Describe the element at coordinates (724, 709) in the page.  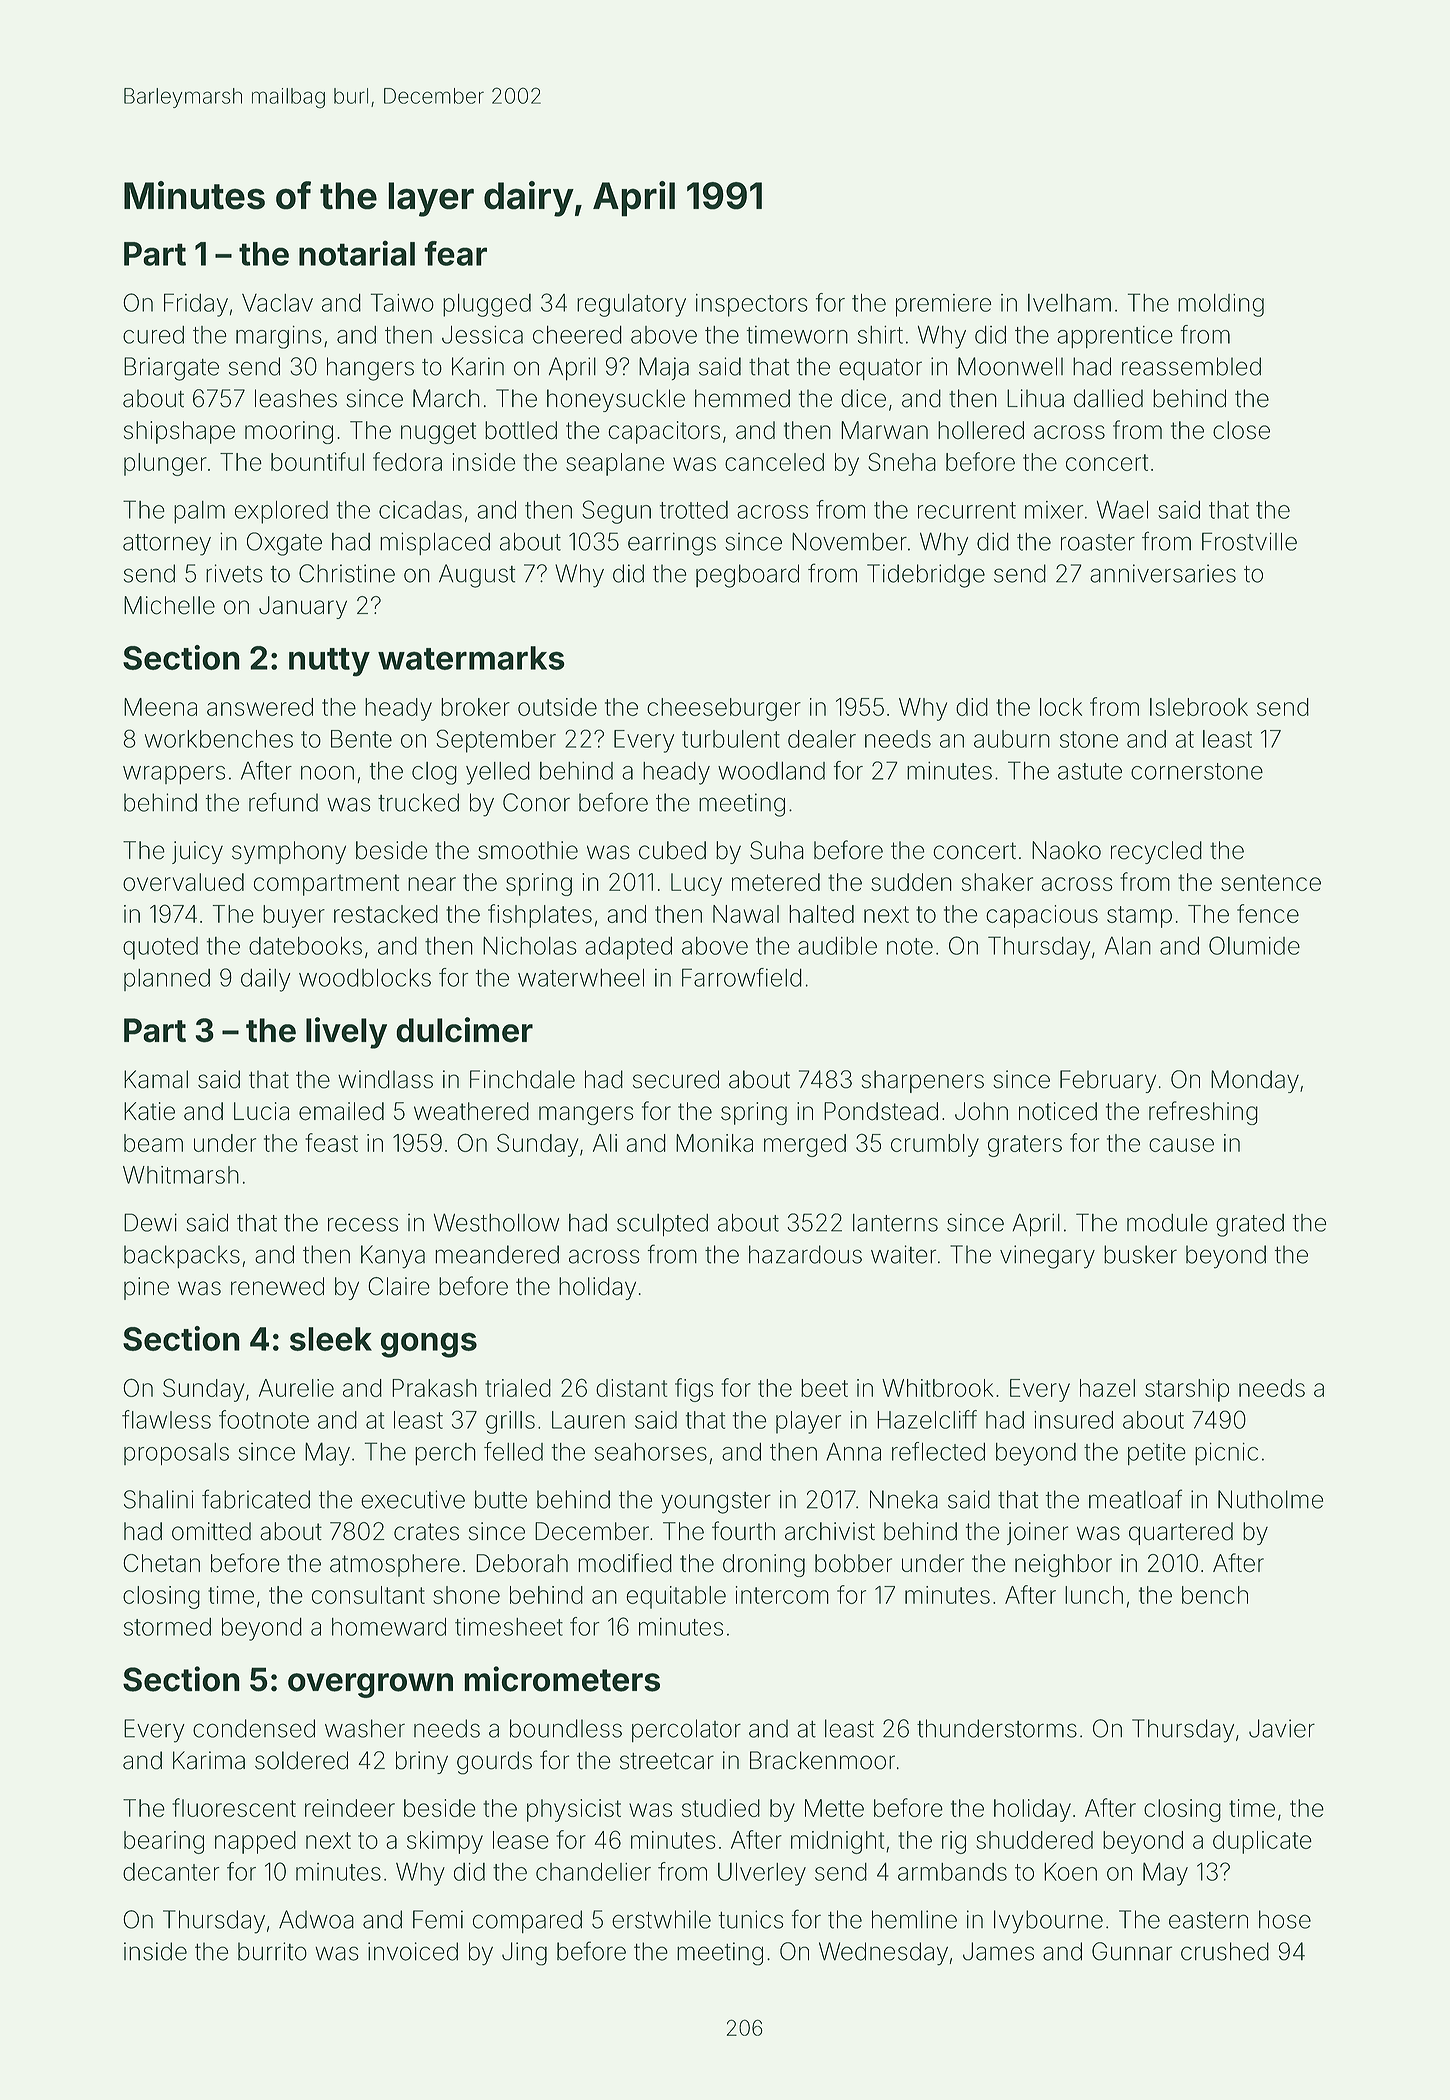
I see `cheeseburger` at that location.
